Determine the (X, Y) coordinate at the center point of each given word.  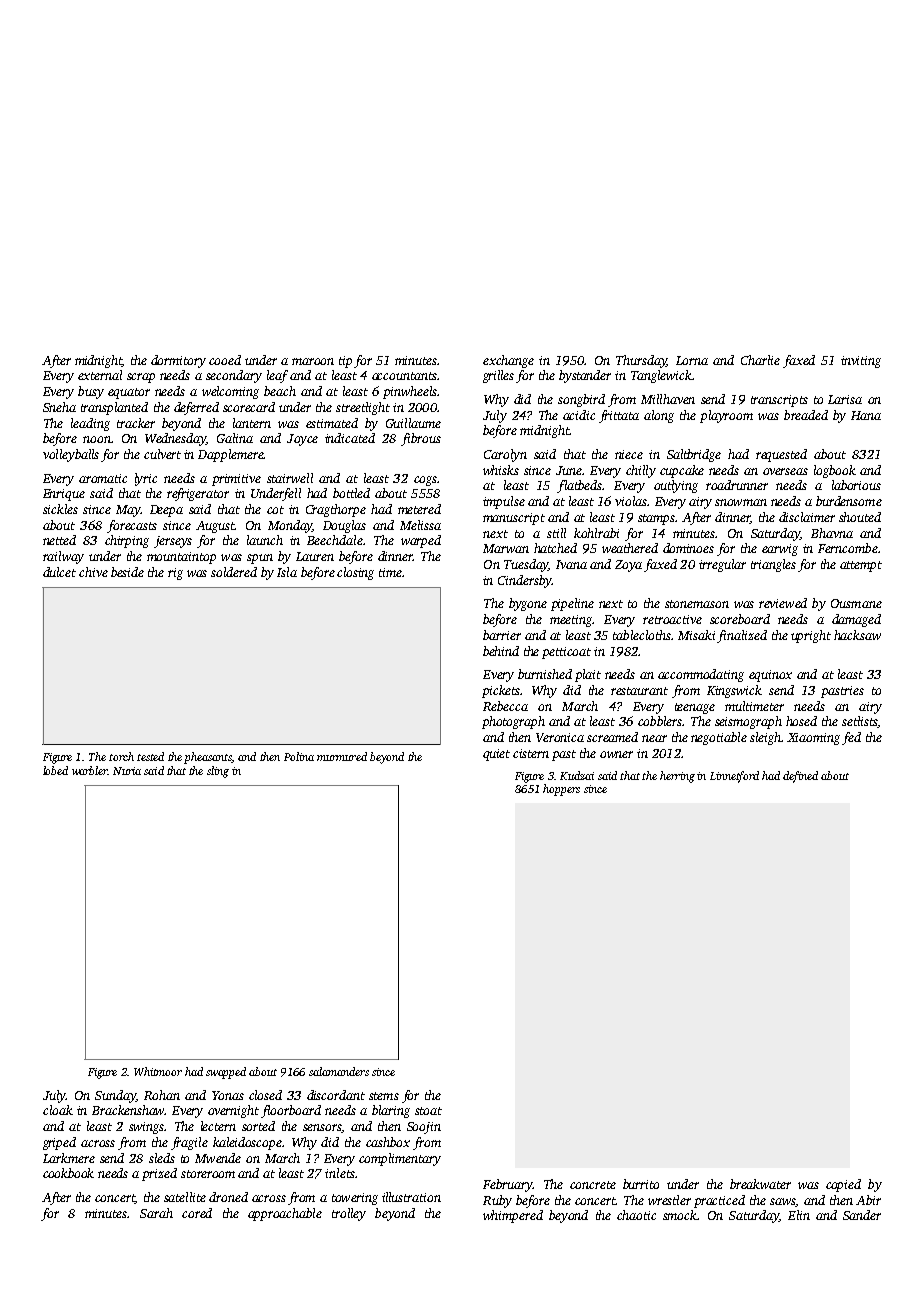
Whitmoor (158, 1071)
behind (501, 651)
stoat (428, 1111)
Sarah (156, 1213)
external (100, 375)
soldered (234, 572)
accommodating (701, 675)
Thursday (641, 361)
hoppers (561, 790)
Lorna (692, 360)
